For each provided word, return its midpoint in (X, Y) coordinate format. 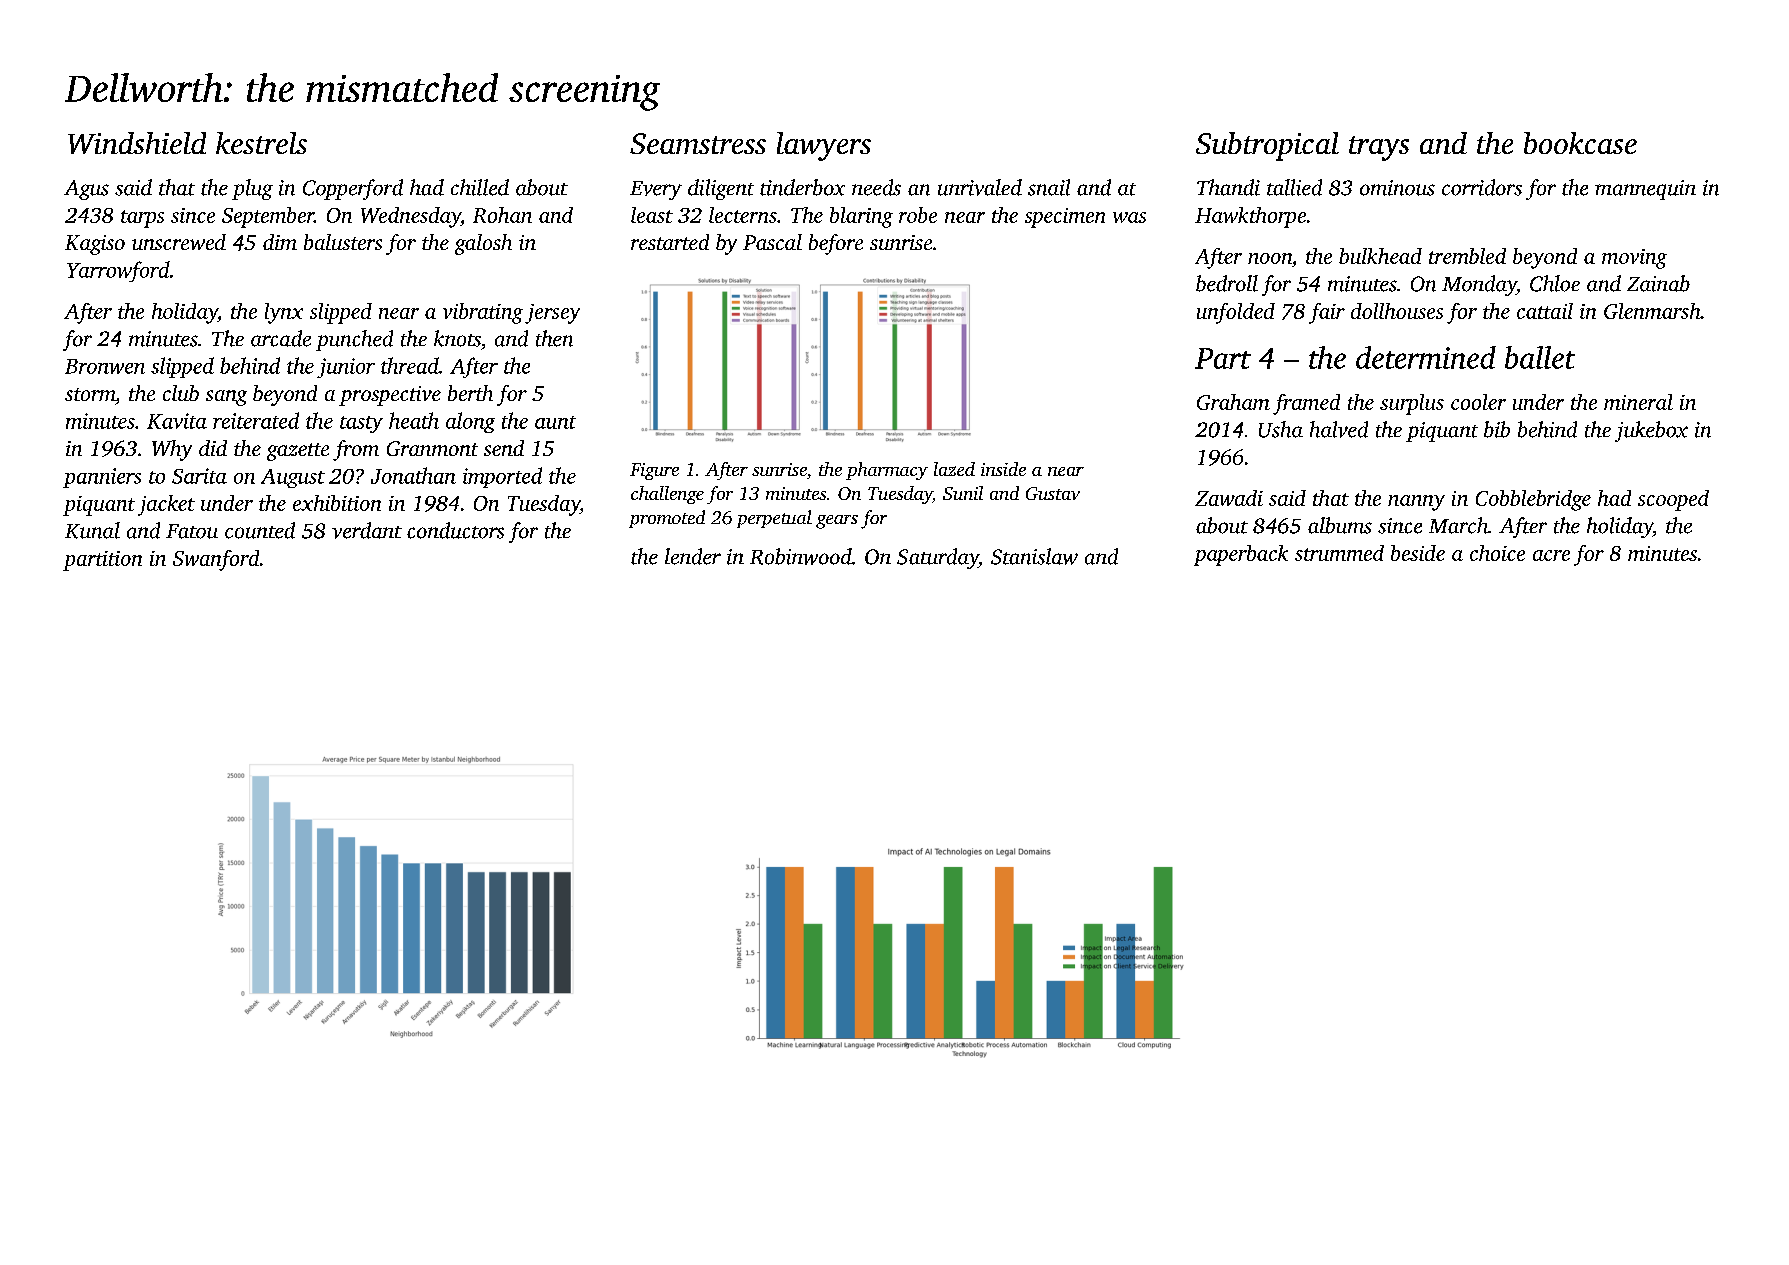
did (213, 448)
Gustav (1053, 493)
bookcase (1580, 143)
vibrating (483, 313)
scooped (1673, 500)
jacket (166, 505)
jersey (552, 314)
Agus (86, 190)
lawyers (824, 146)
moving (1634, 259)
